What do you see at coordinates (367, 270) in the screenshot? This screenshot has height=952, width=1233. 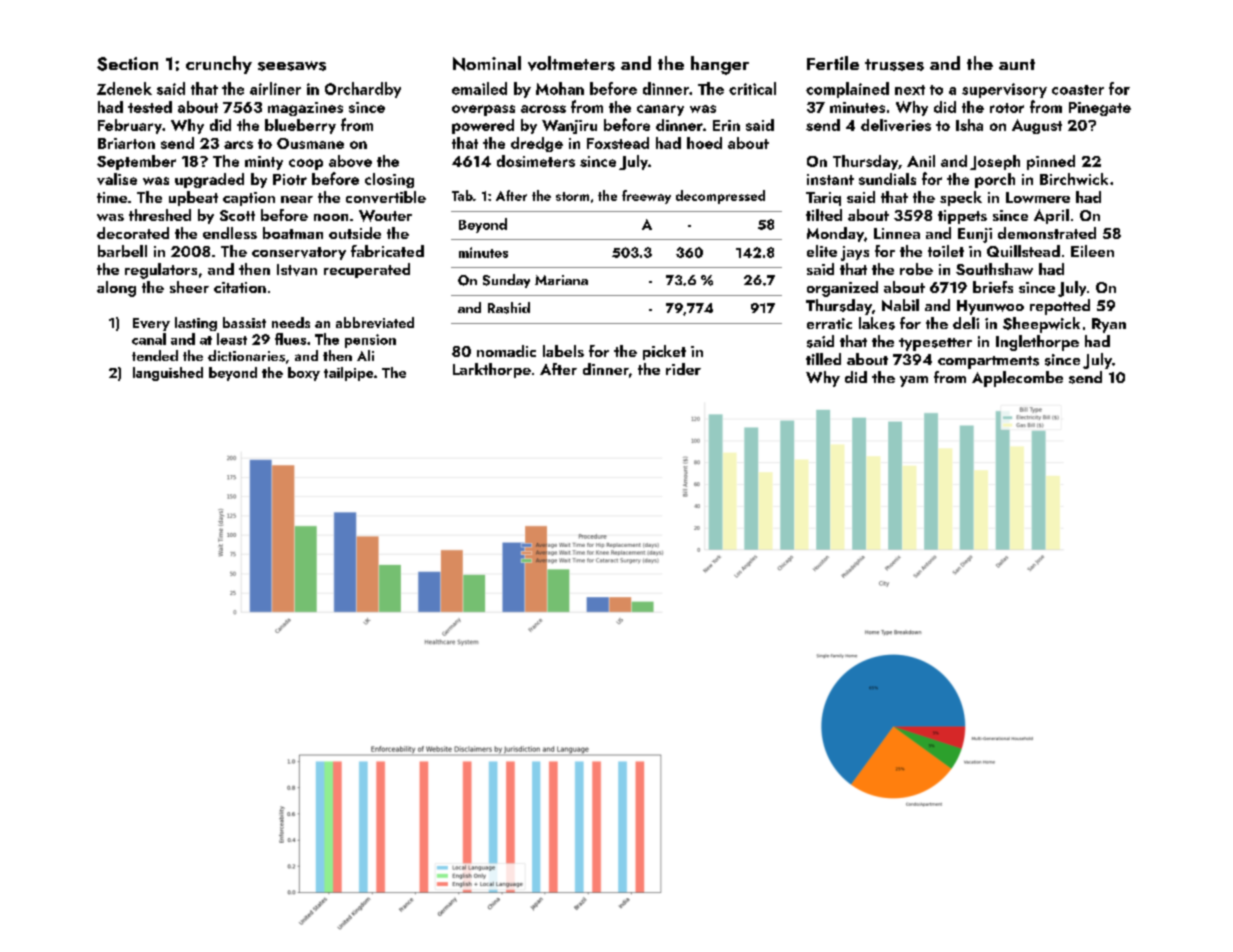 I see `recuperated` at bounding box center [367, 270].
